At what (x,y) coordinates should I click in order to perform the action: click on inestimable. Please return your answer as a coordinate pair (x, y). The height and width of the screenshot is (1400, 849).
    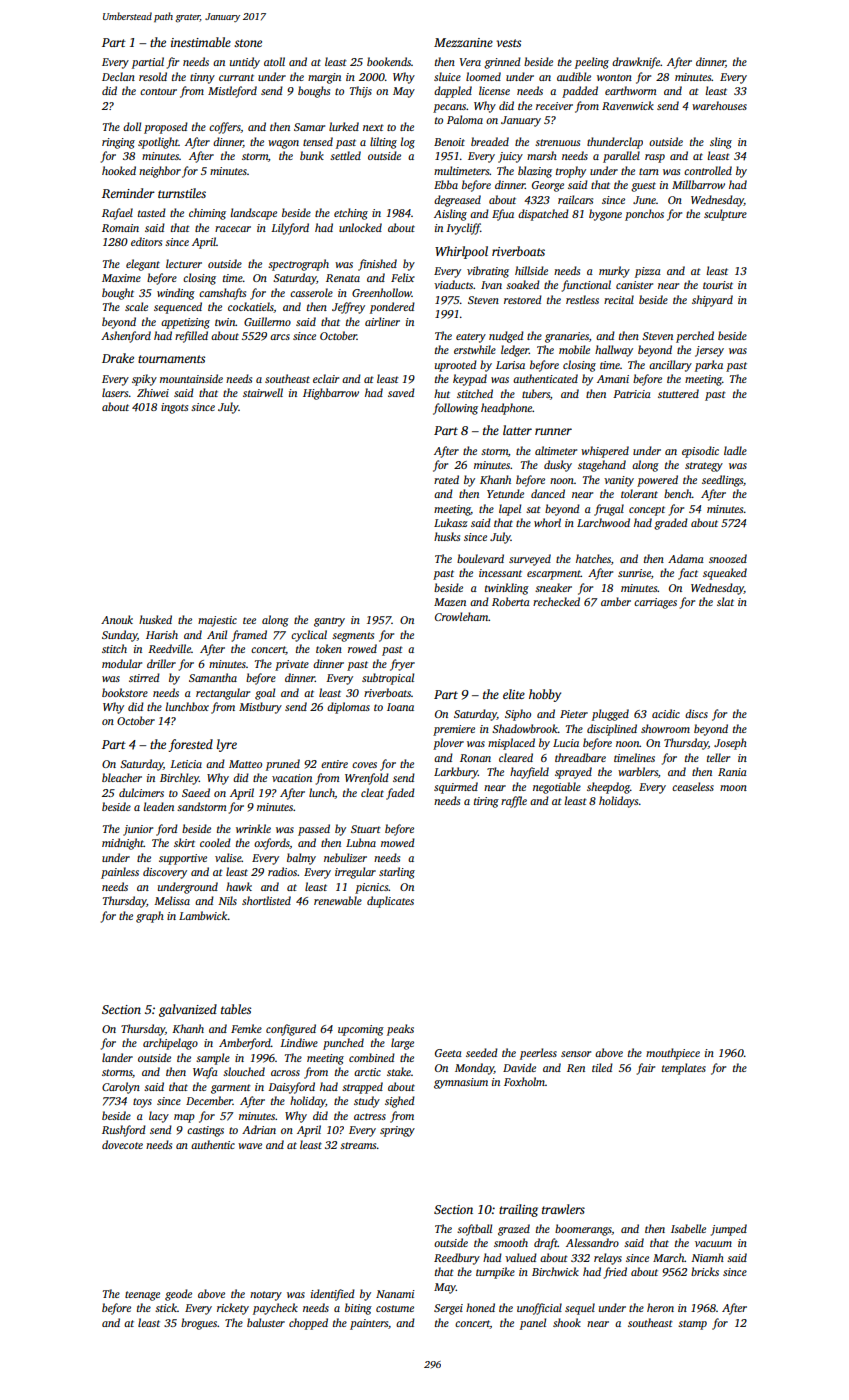
    Looking at the image, I should click on (201, 42).
